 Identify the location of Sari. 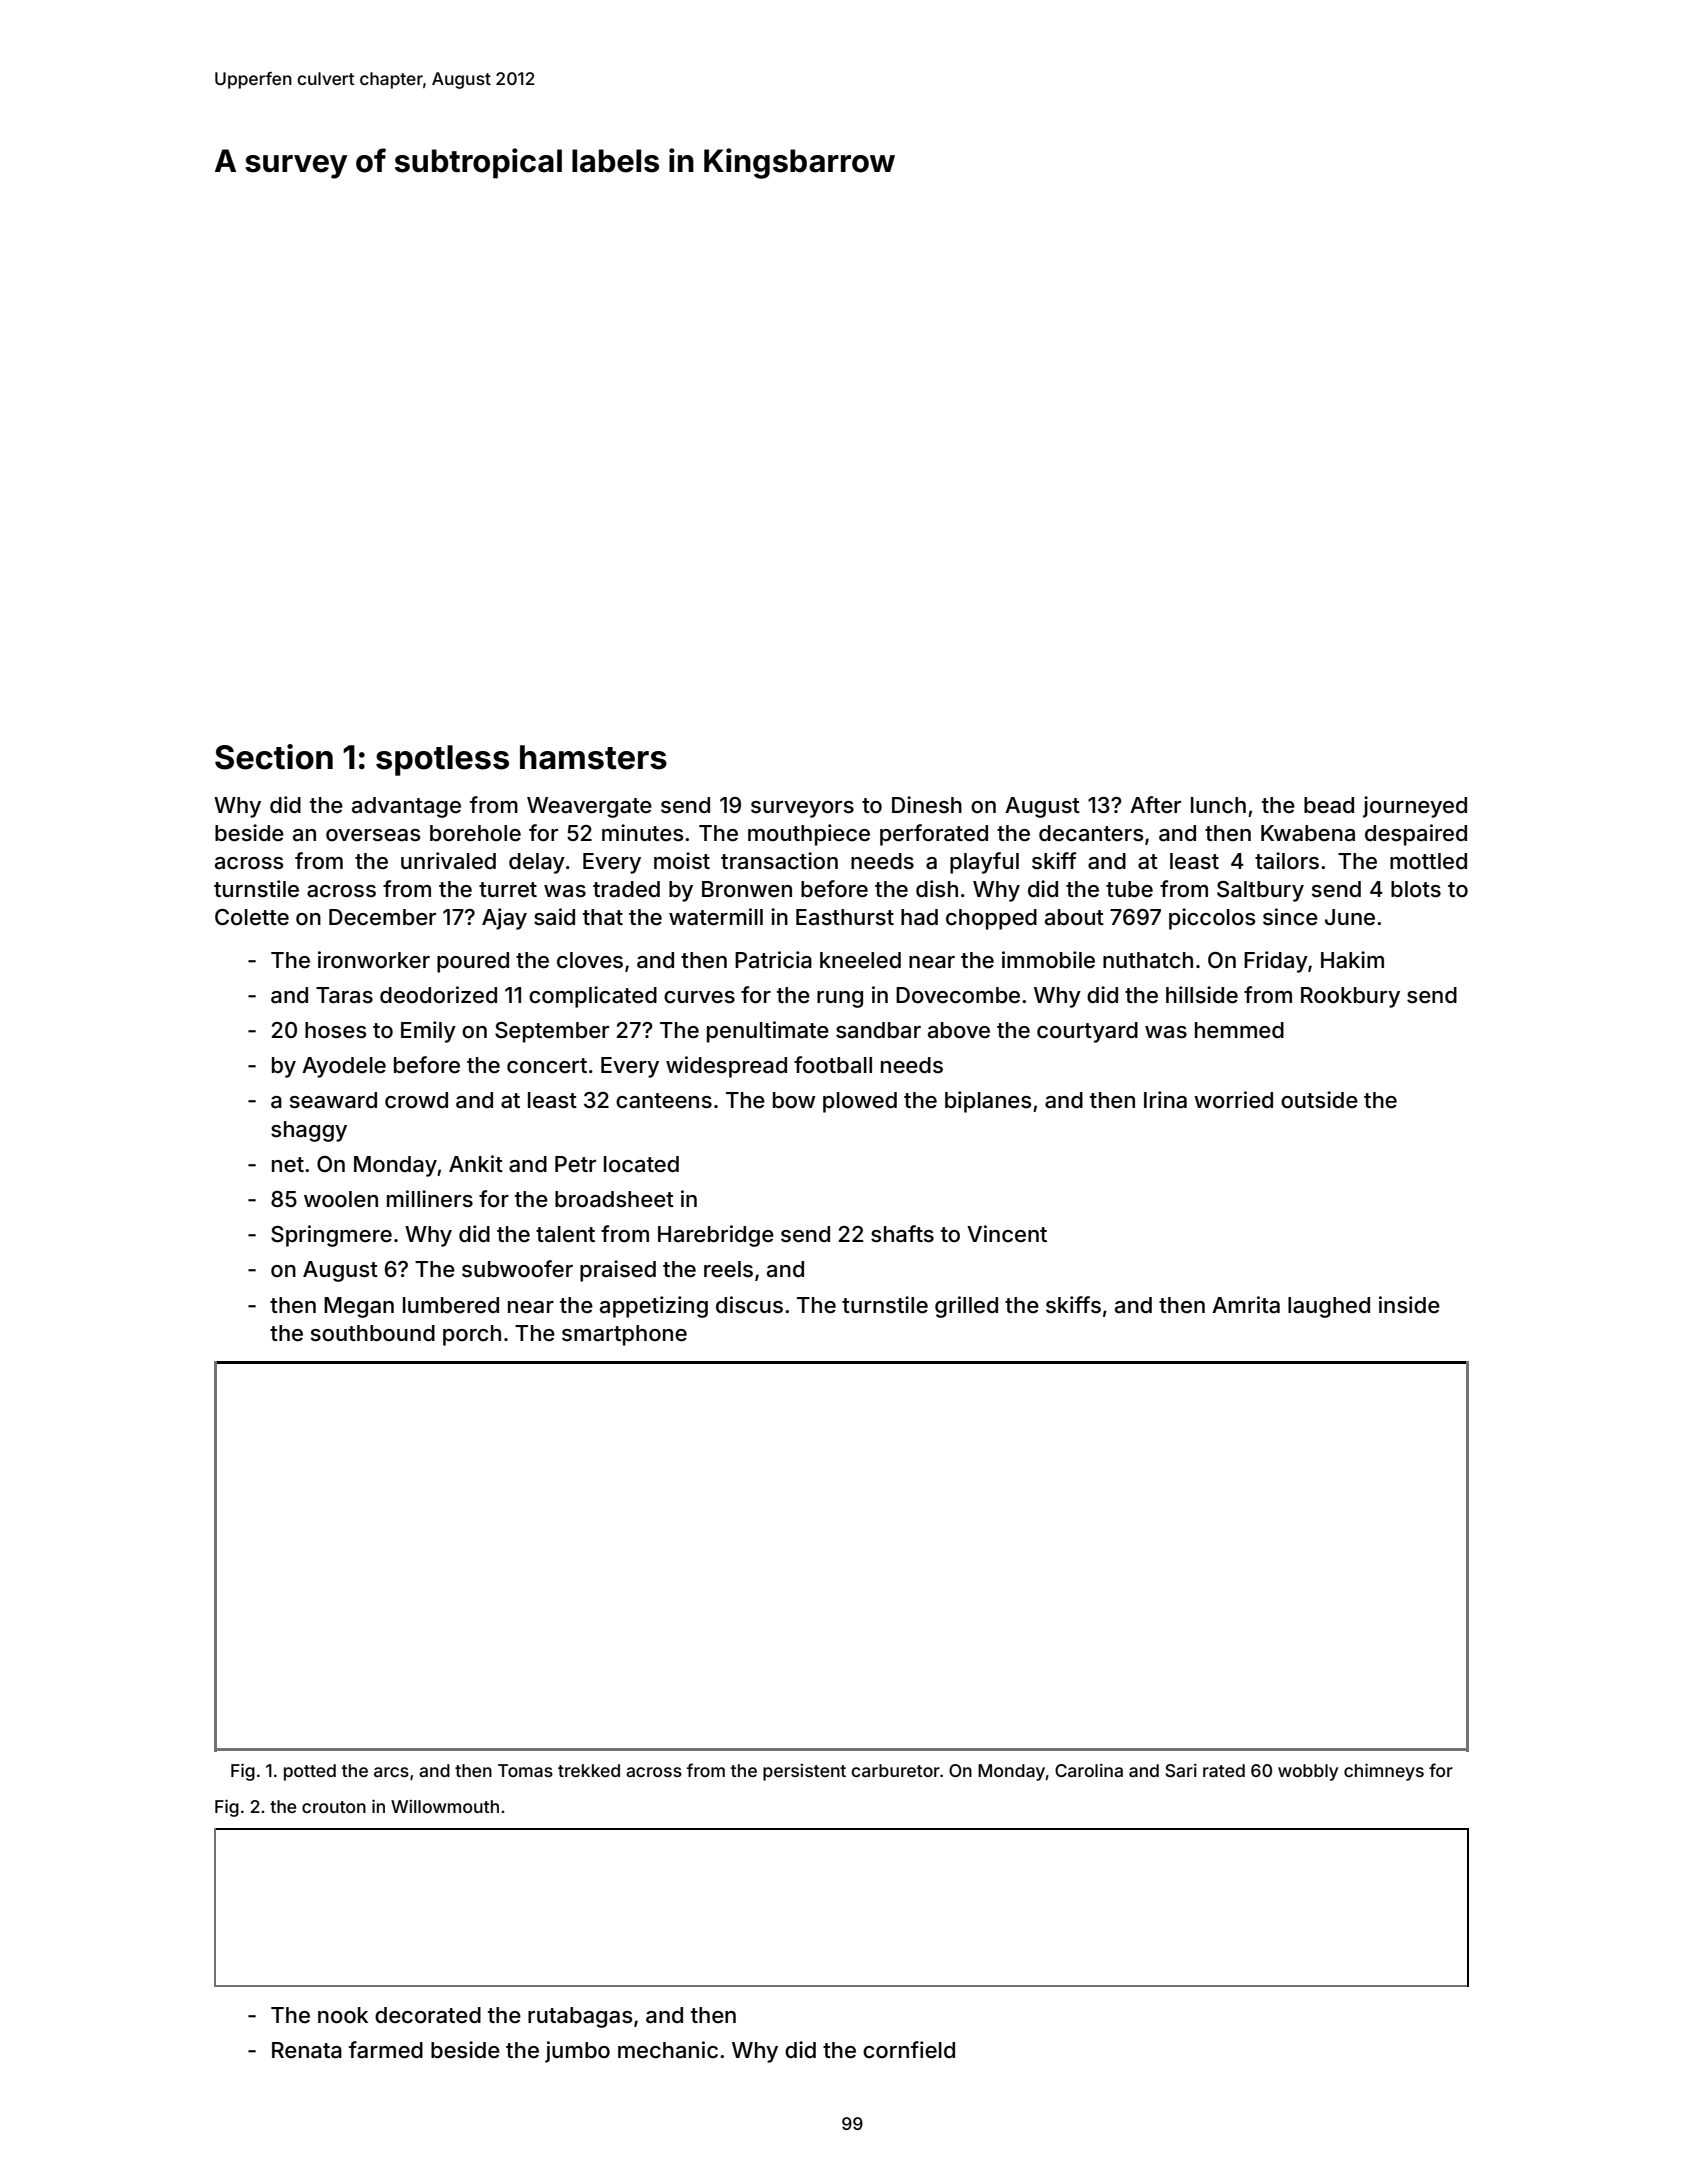
(1181, 1770).
